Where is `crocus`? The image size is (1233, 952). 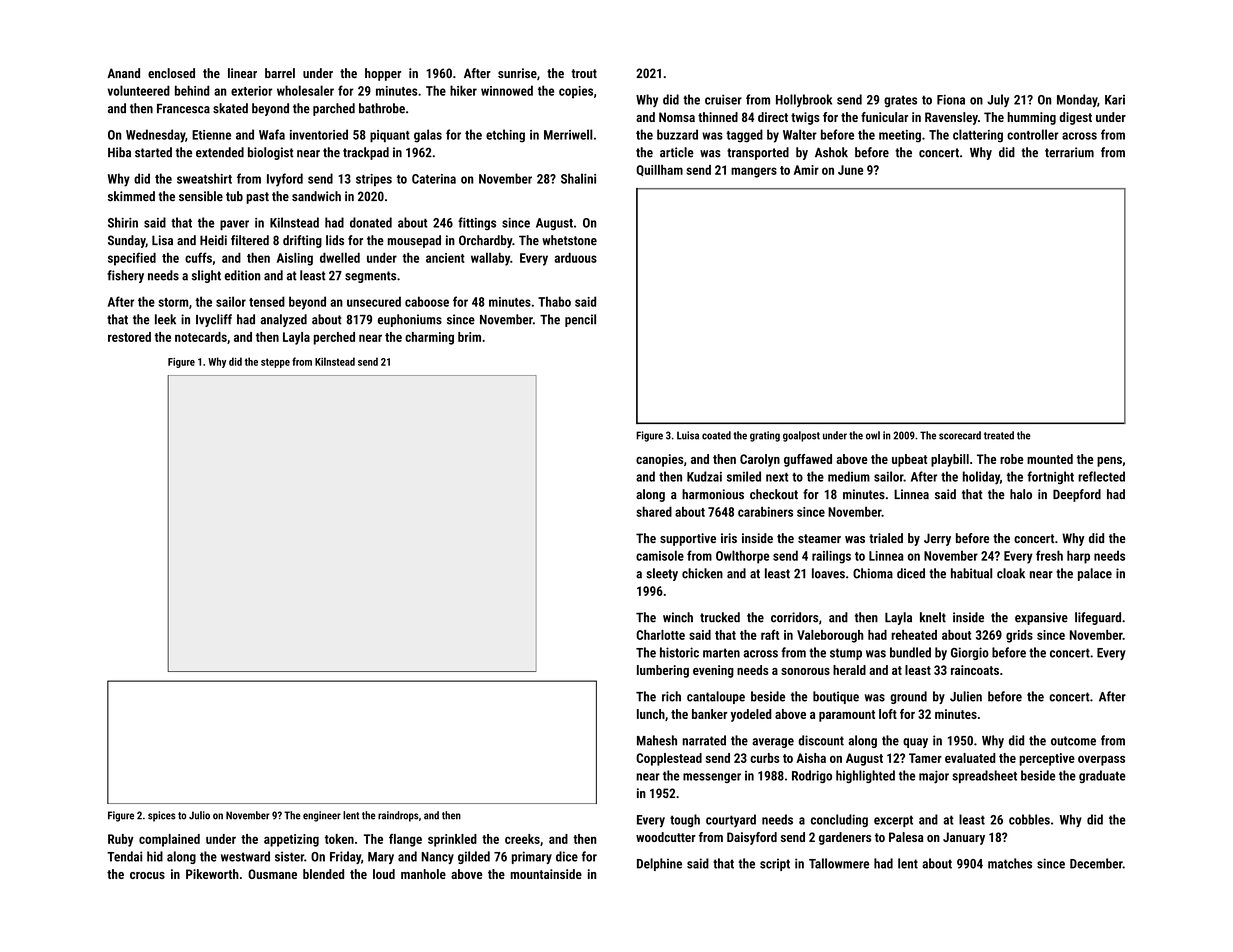
crocus is located at coordinates (147, 875).
